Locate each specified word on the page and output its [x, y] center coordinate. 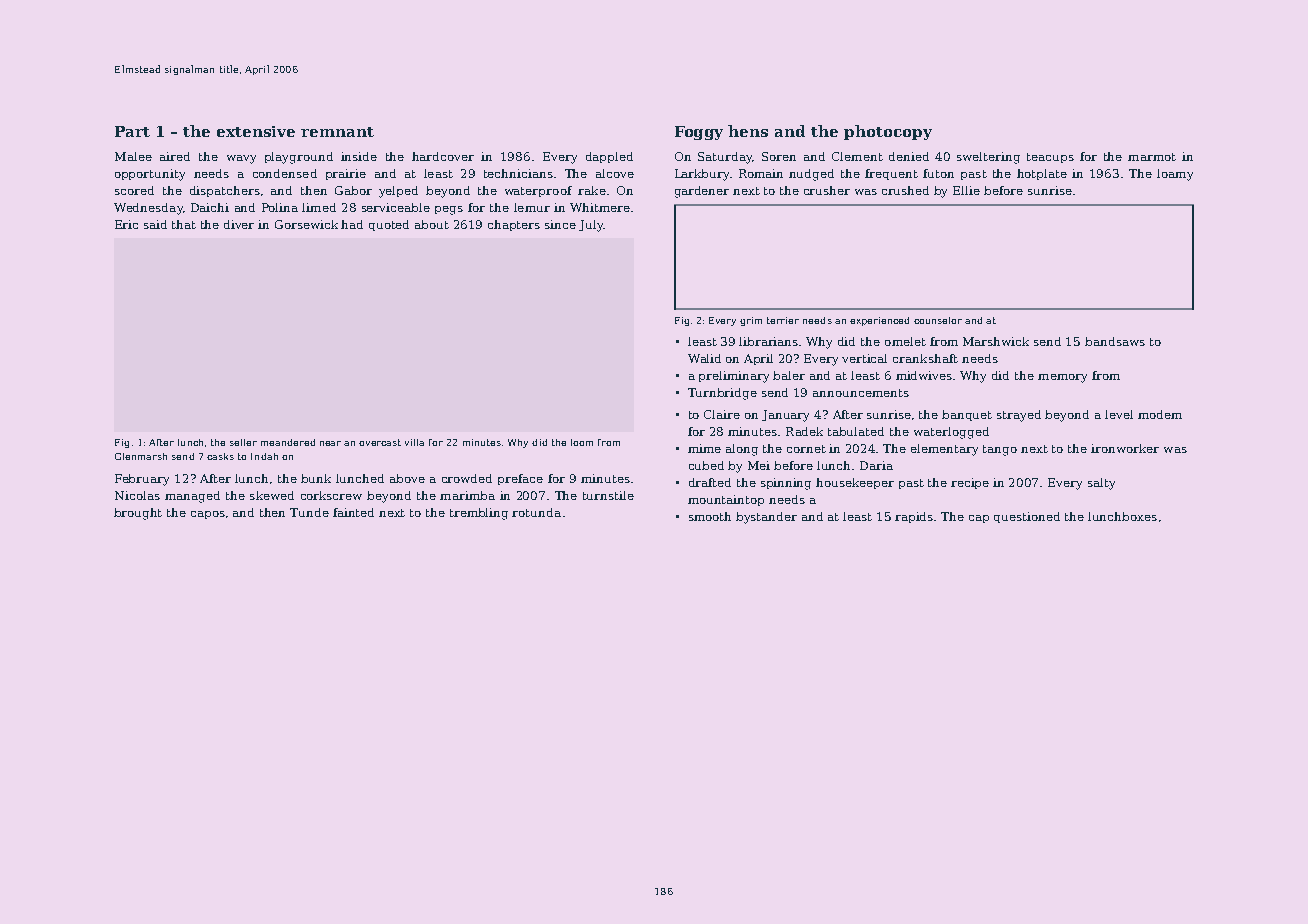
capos [208, 515]
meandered [288, 442]
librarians [769, 341]
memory [1062, 378]
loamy [1175, 175]
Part [132, 131]
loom [582, 442]
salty [1101, 484]
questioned [1027, 517]
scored [134, 190]
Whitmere [600, 207]
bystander [766, 518]
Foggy [699, 133]
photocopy [888, 132]
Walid [704, 358]
